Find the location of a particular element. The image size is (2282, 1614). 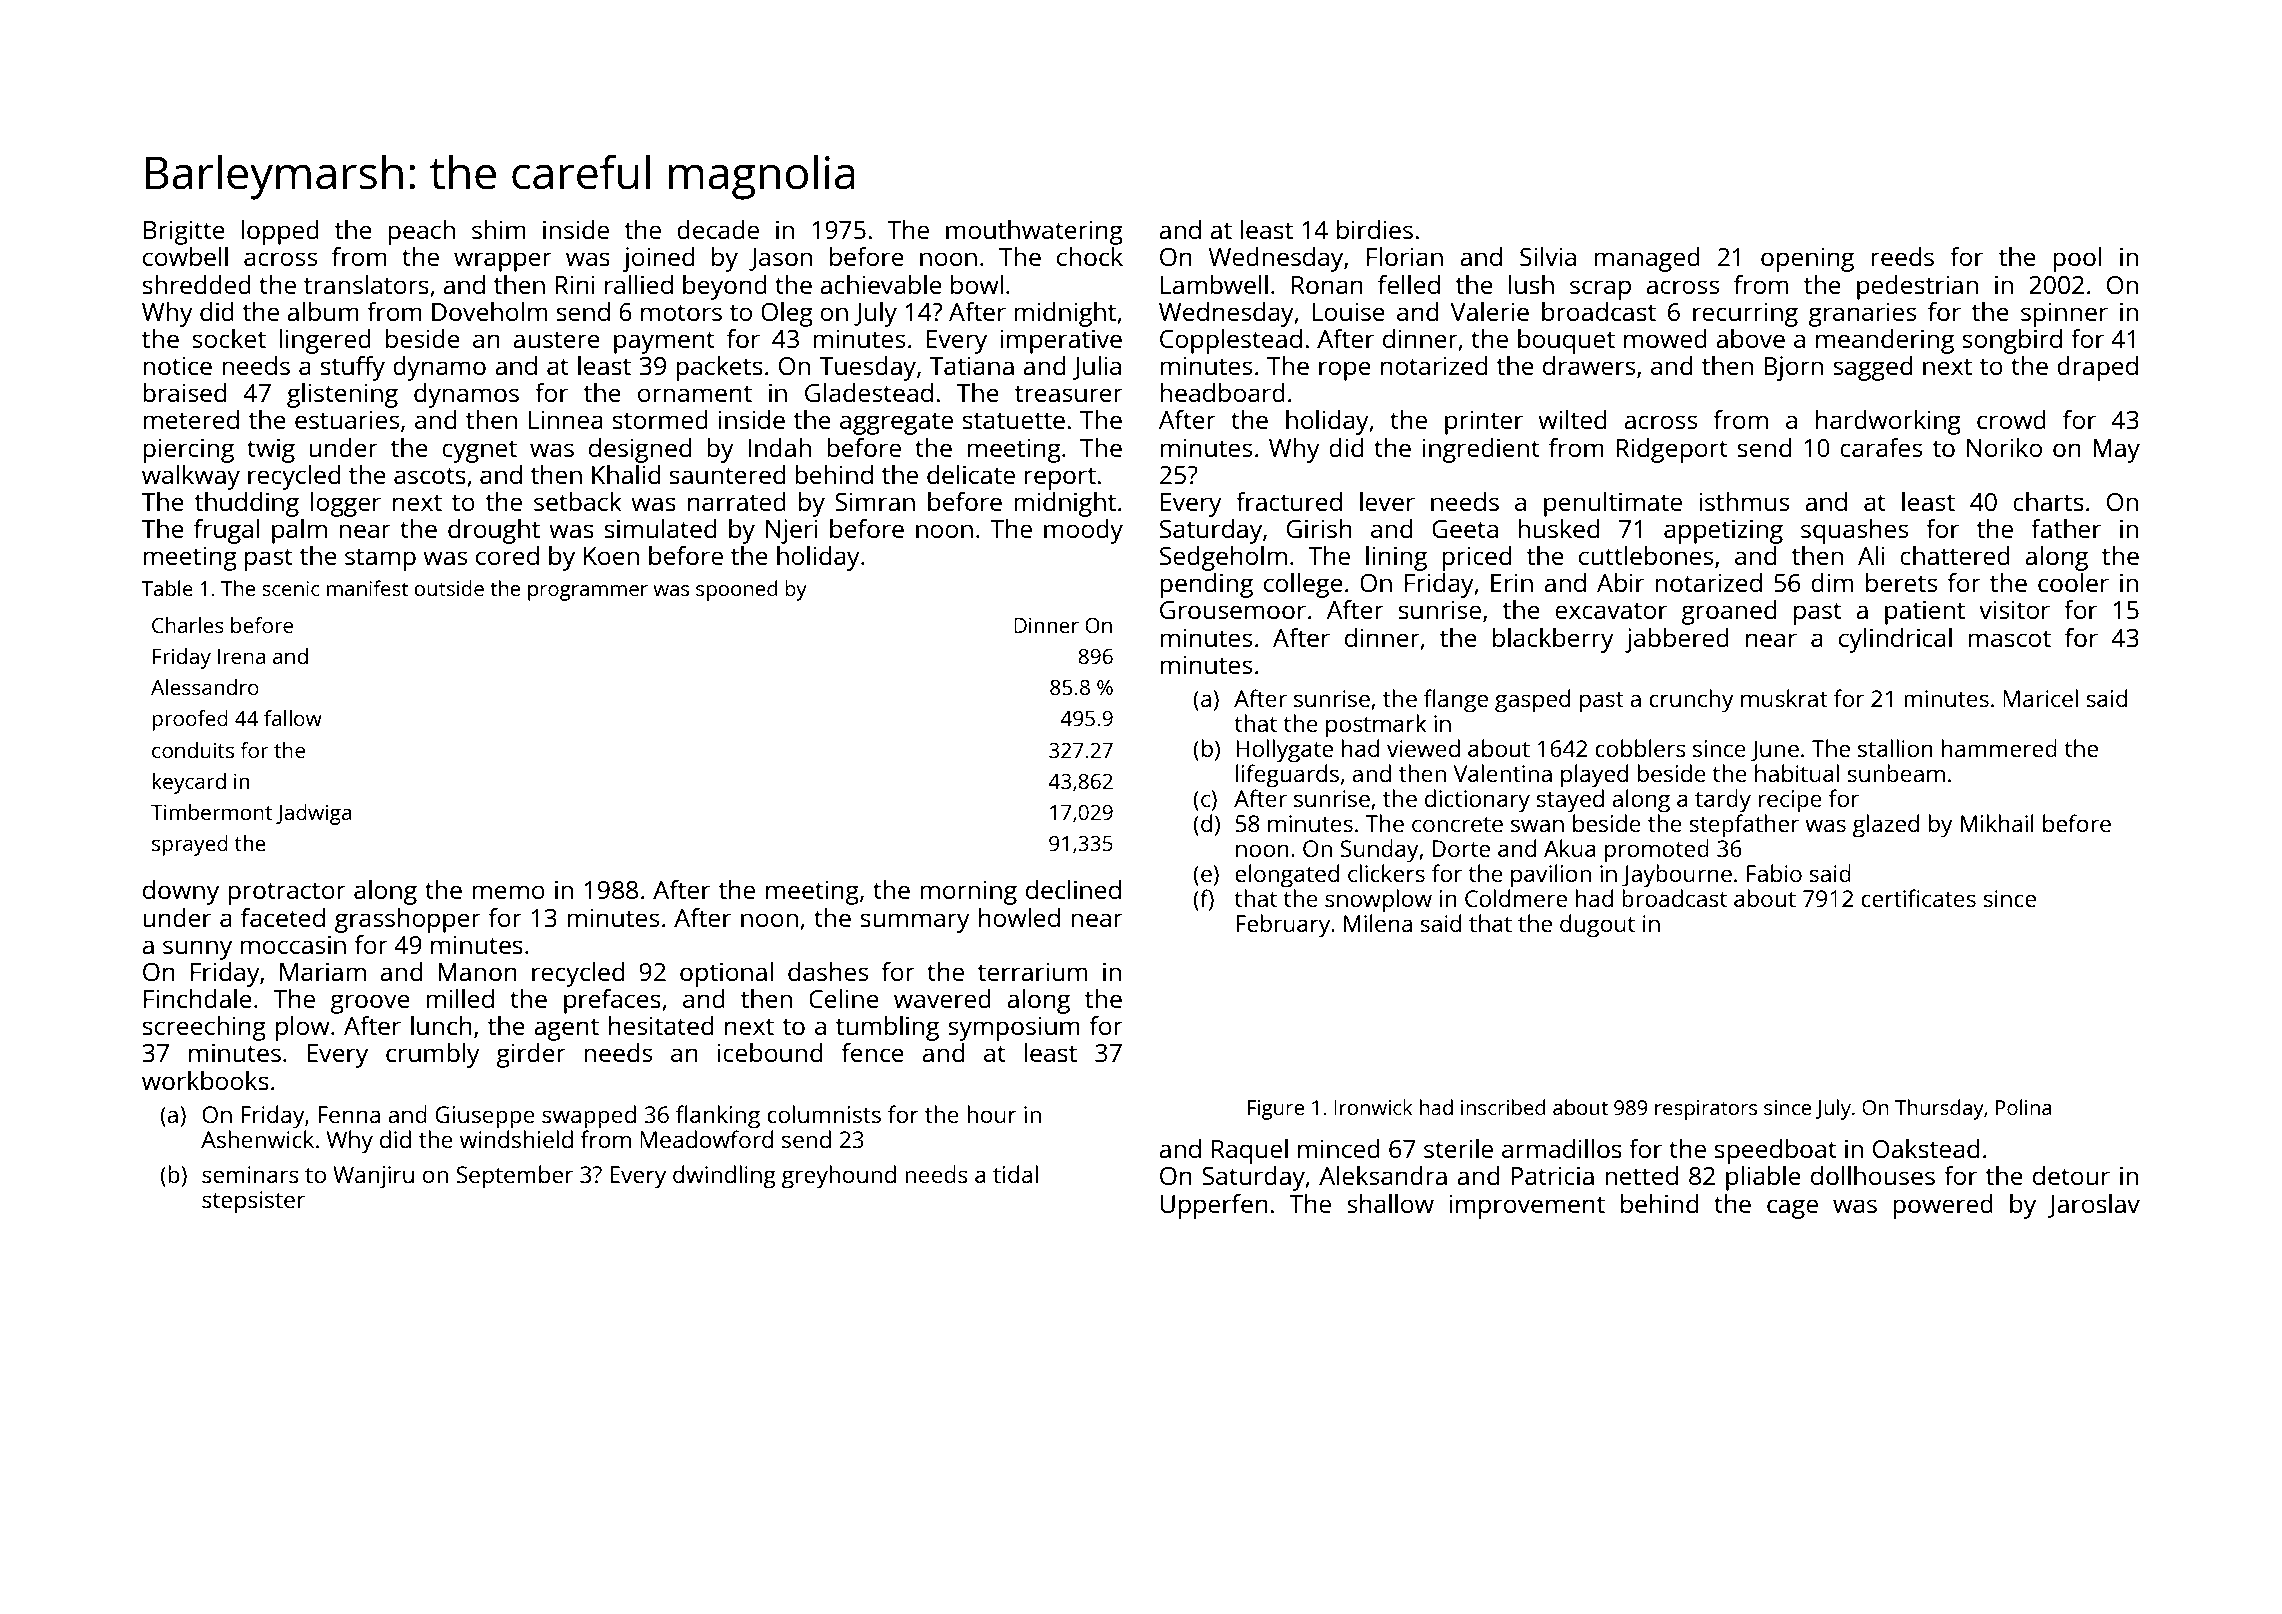

draped is located at coordinates (2097, 368).
